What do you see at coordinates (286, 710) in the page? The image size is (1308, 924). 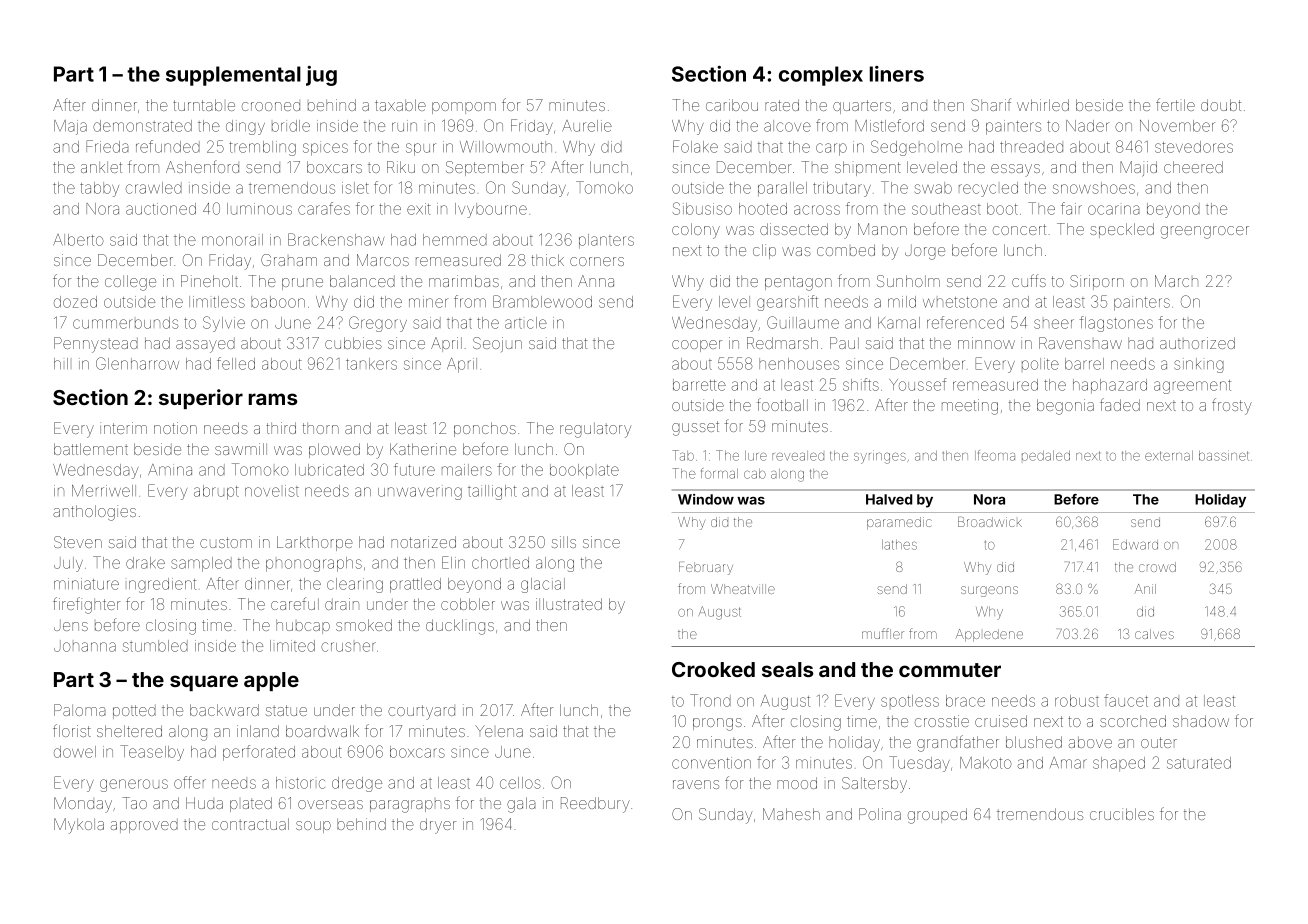 I see `statue` at bounding box center [286, 710].
